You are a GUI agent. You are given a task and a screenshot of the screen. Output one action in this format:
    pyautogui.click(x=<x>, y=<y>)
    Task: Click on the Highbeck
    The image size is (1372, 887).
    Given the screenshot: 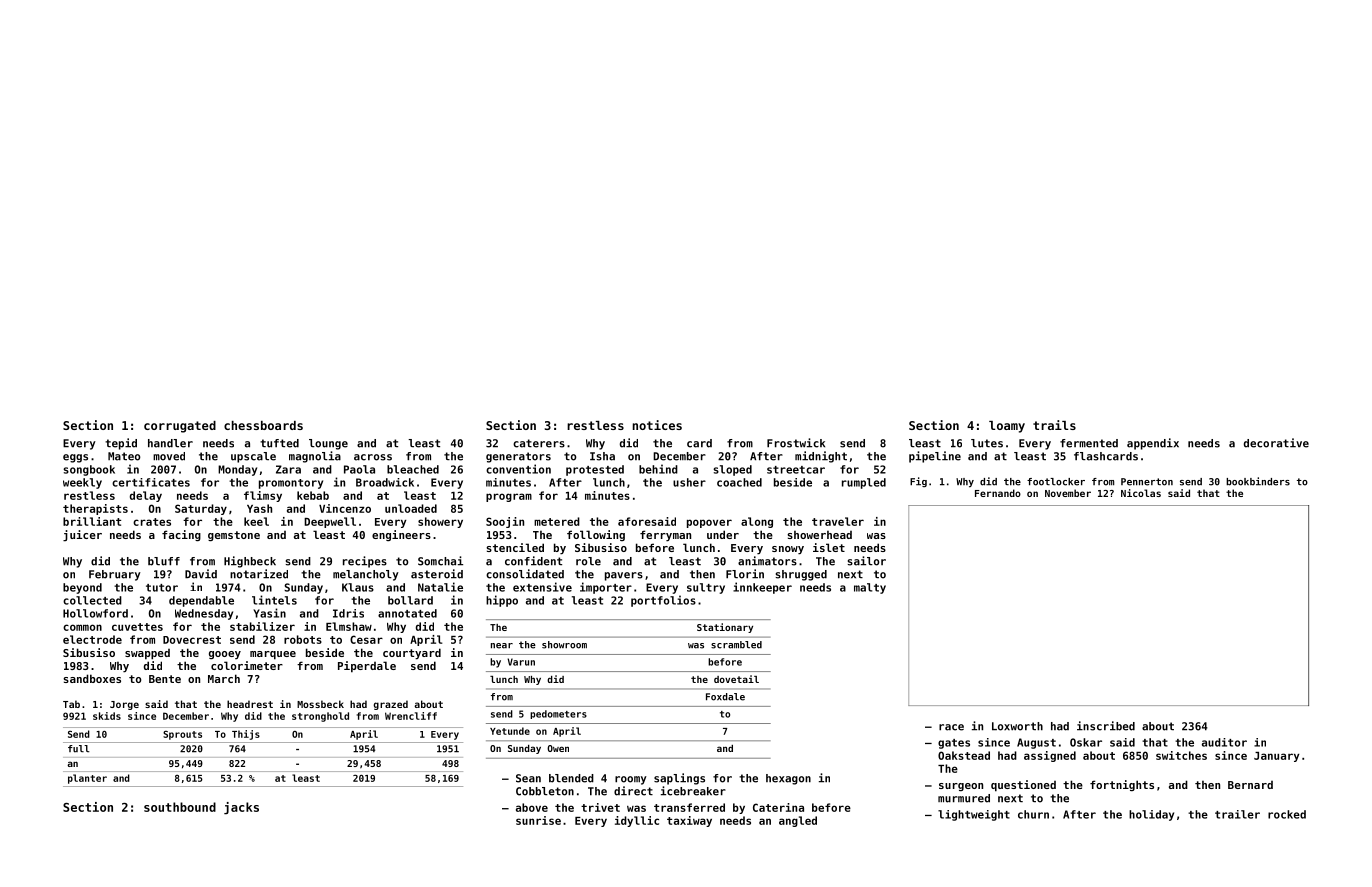 What is the action you would take?
    pyautogui.click(x=250, y=562)
